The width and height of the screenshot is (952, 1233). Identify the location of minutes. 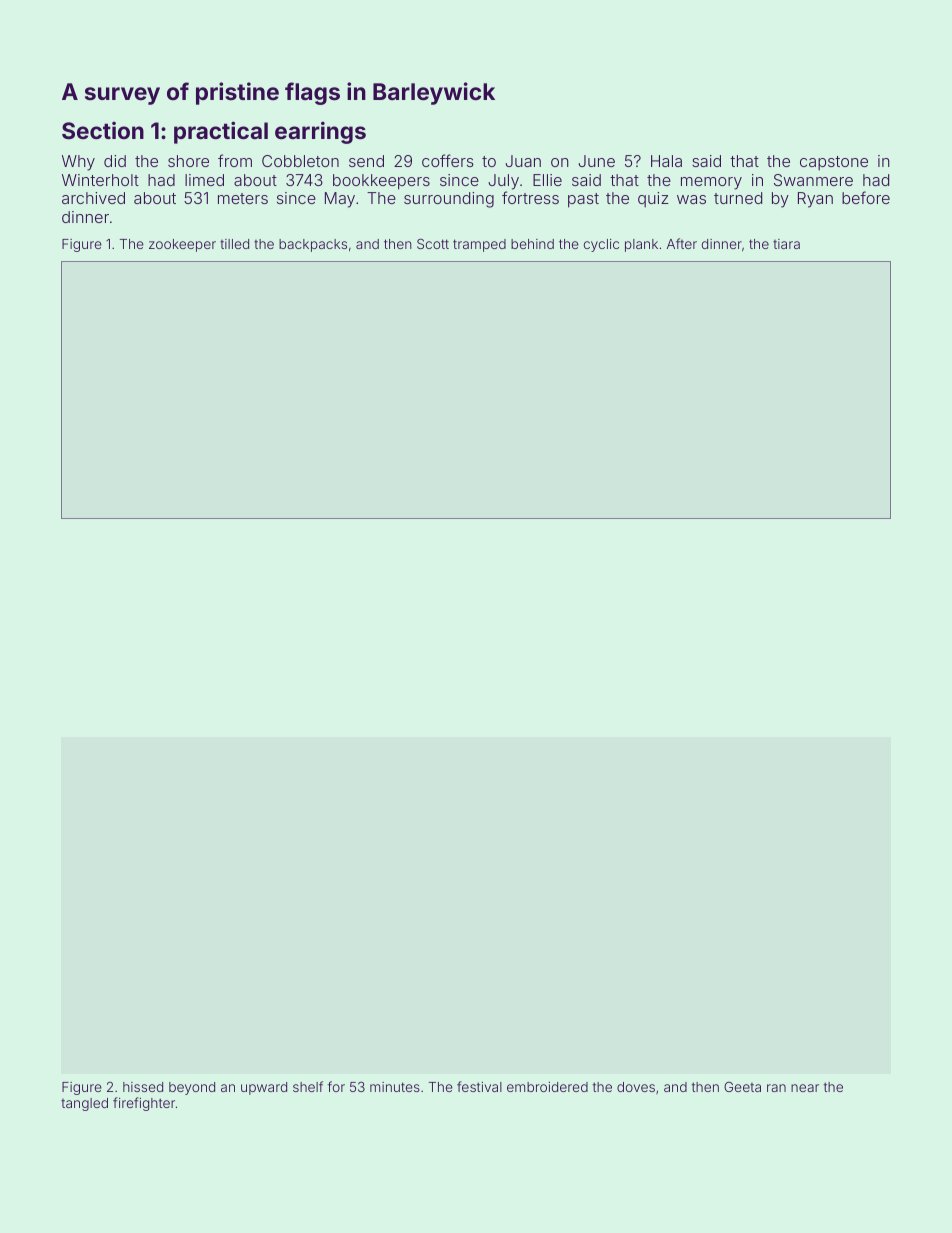
(395, 1087).
